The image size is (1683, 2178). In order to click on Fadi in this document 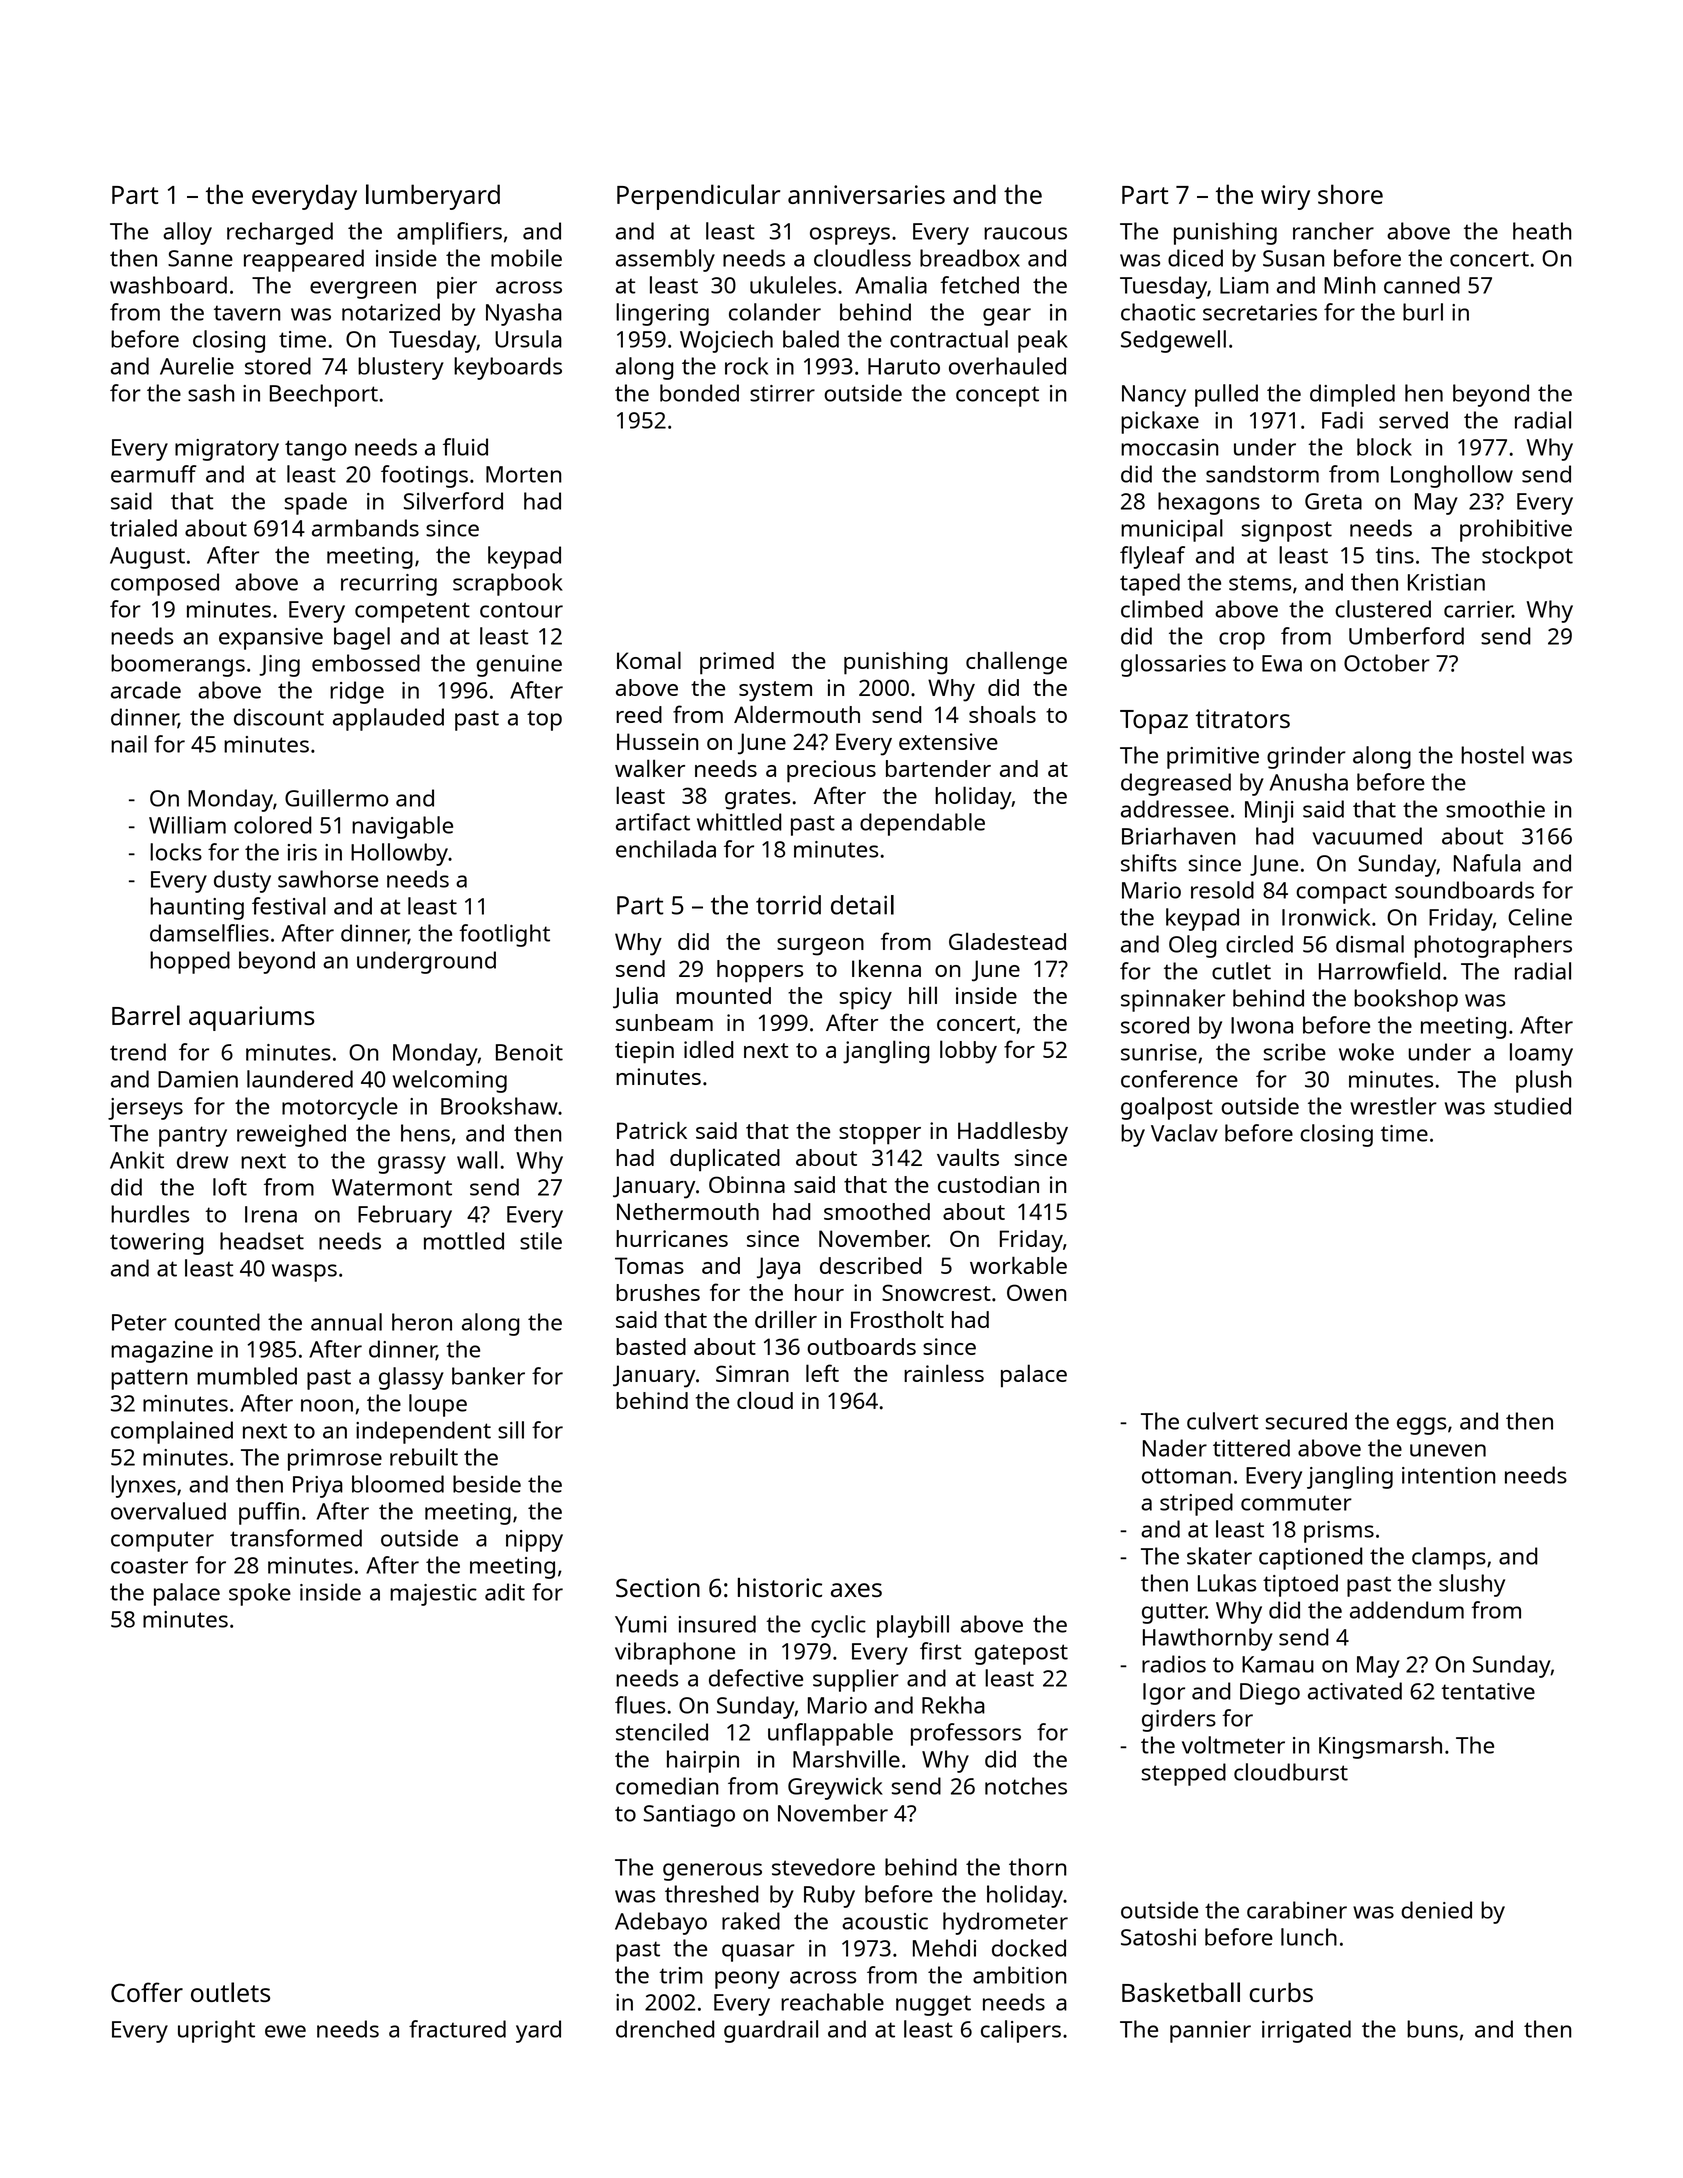, I will do `click(1342, 420)`.
